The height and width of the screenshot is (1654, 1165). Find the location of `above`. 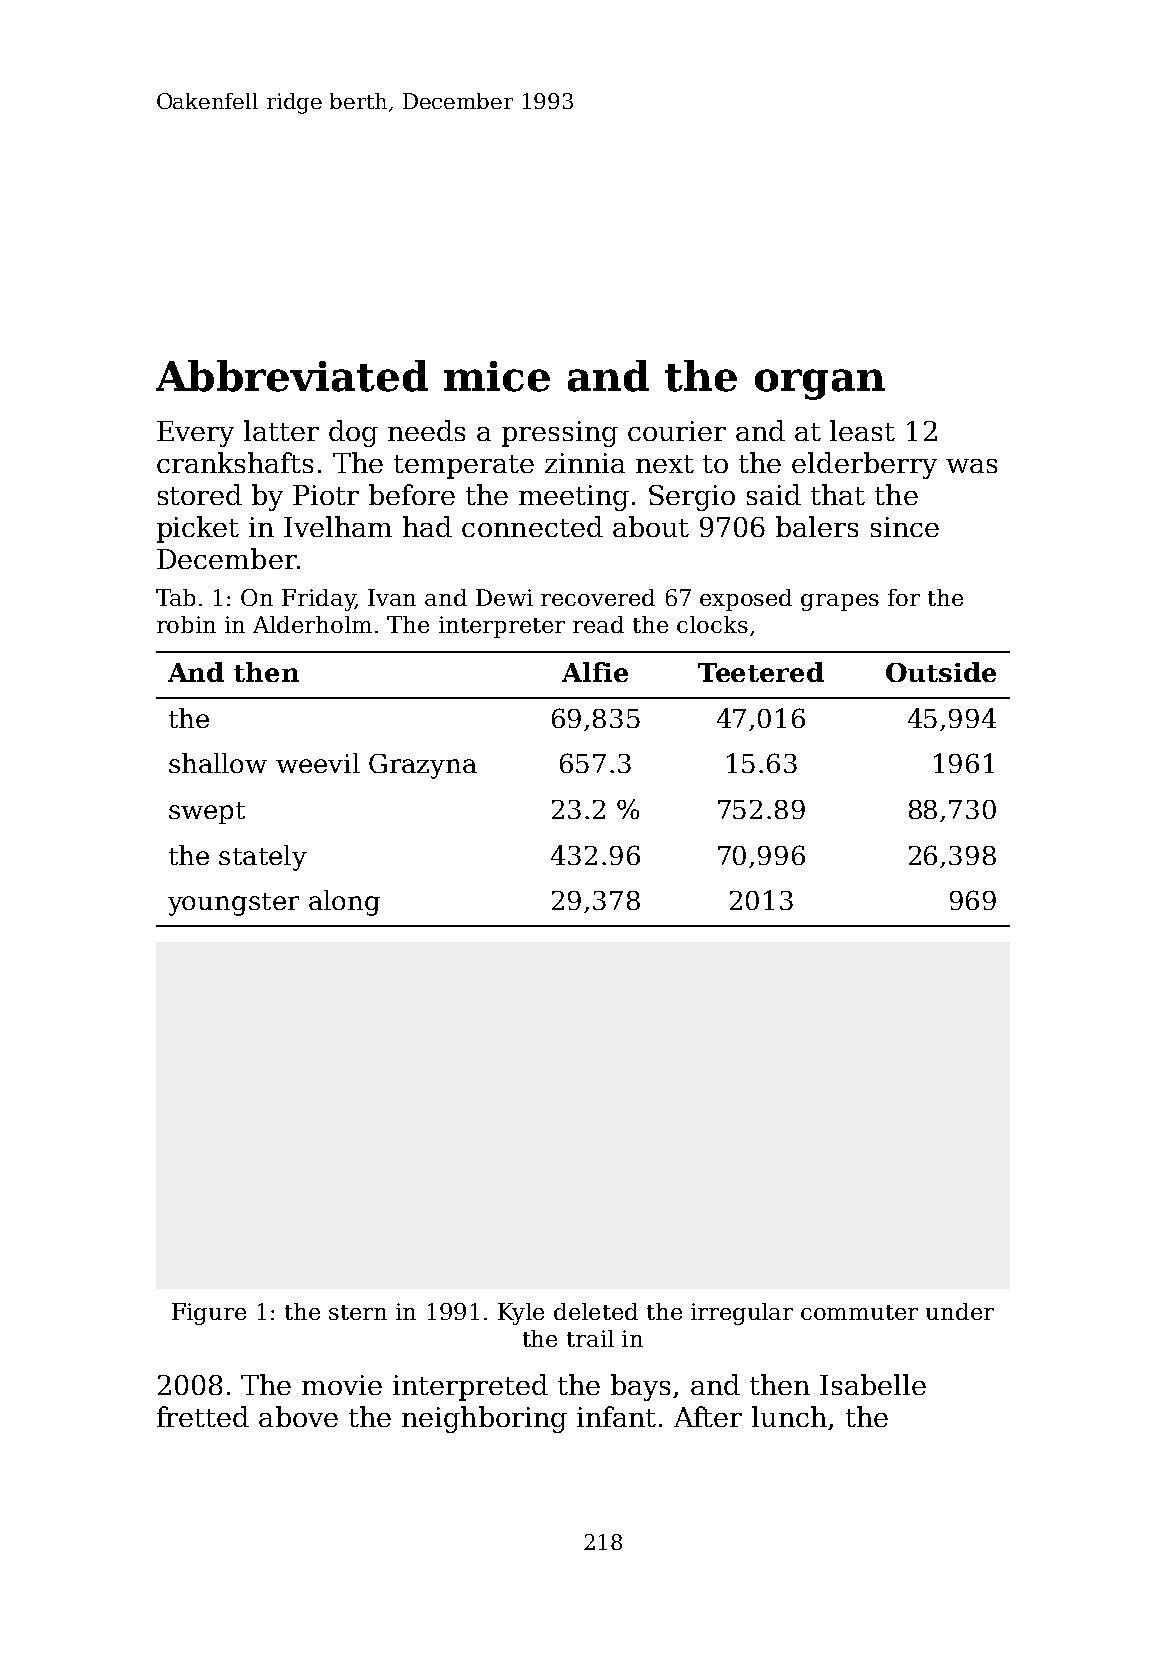

above is located at coordinates (298, 1416).
